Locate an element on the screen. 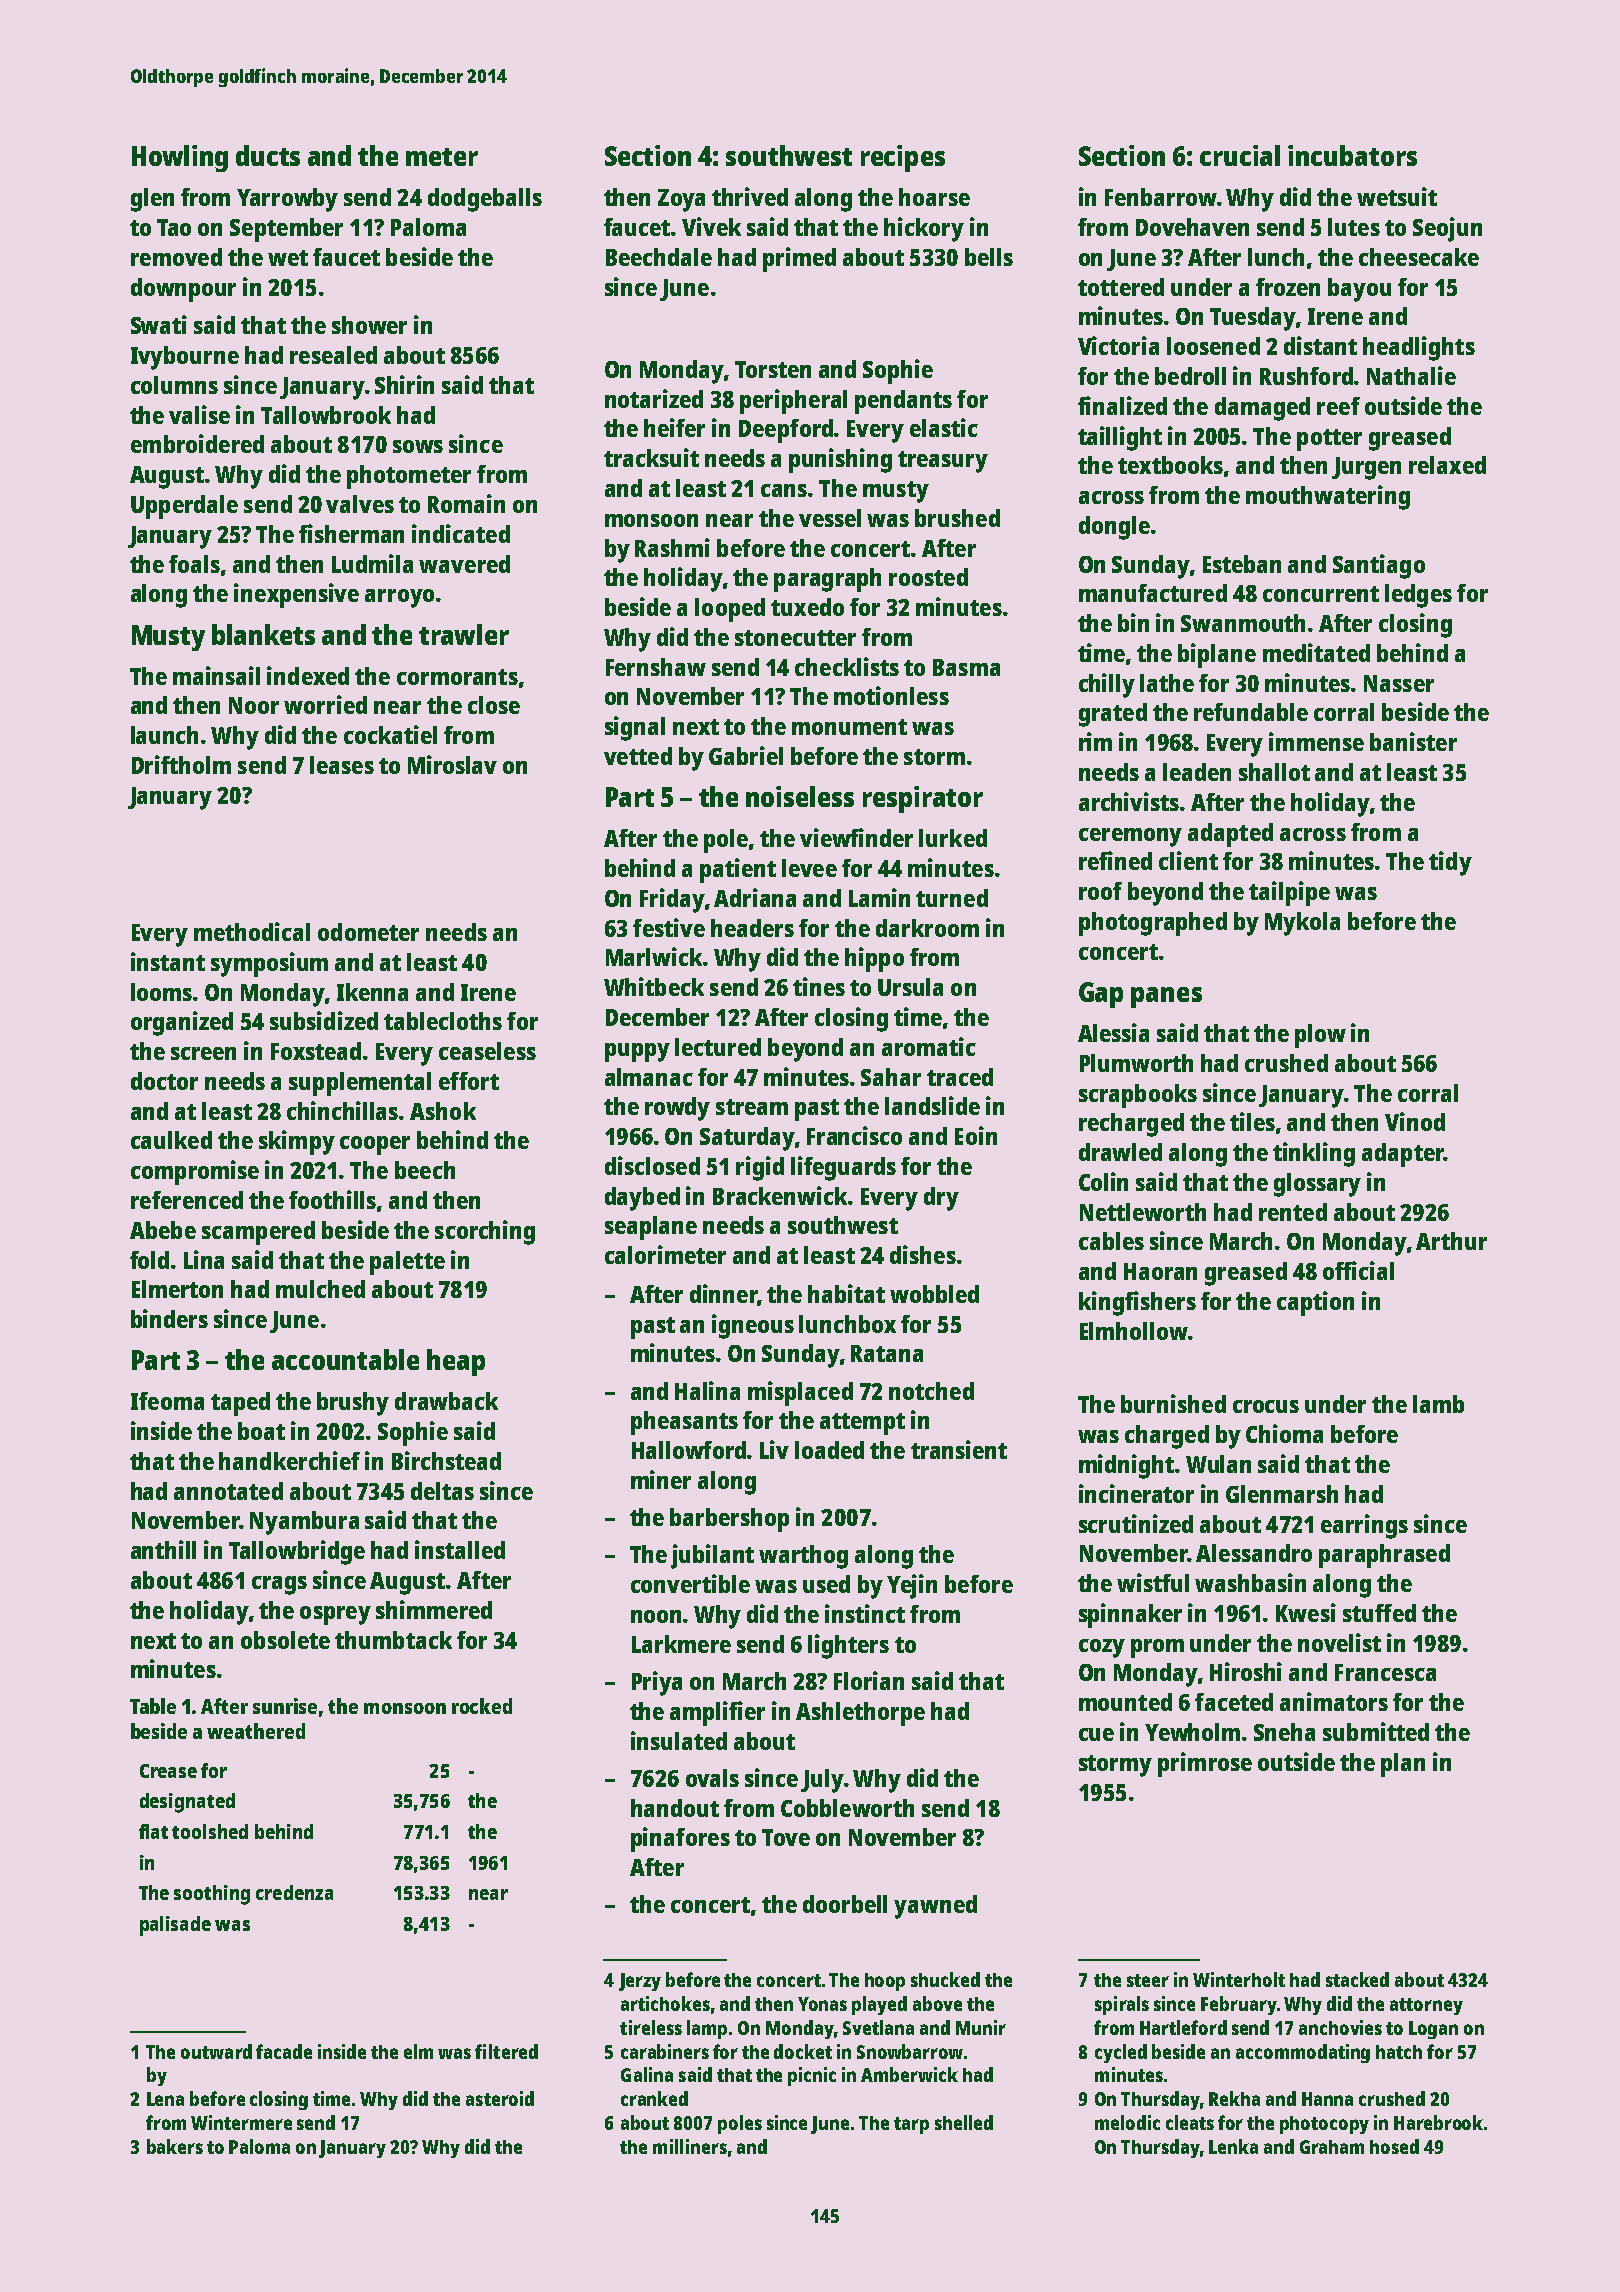  tidy is located at coordinates (1450, 863).
